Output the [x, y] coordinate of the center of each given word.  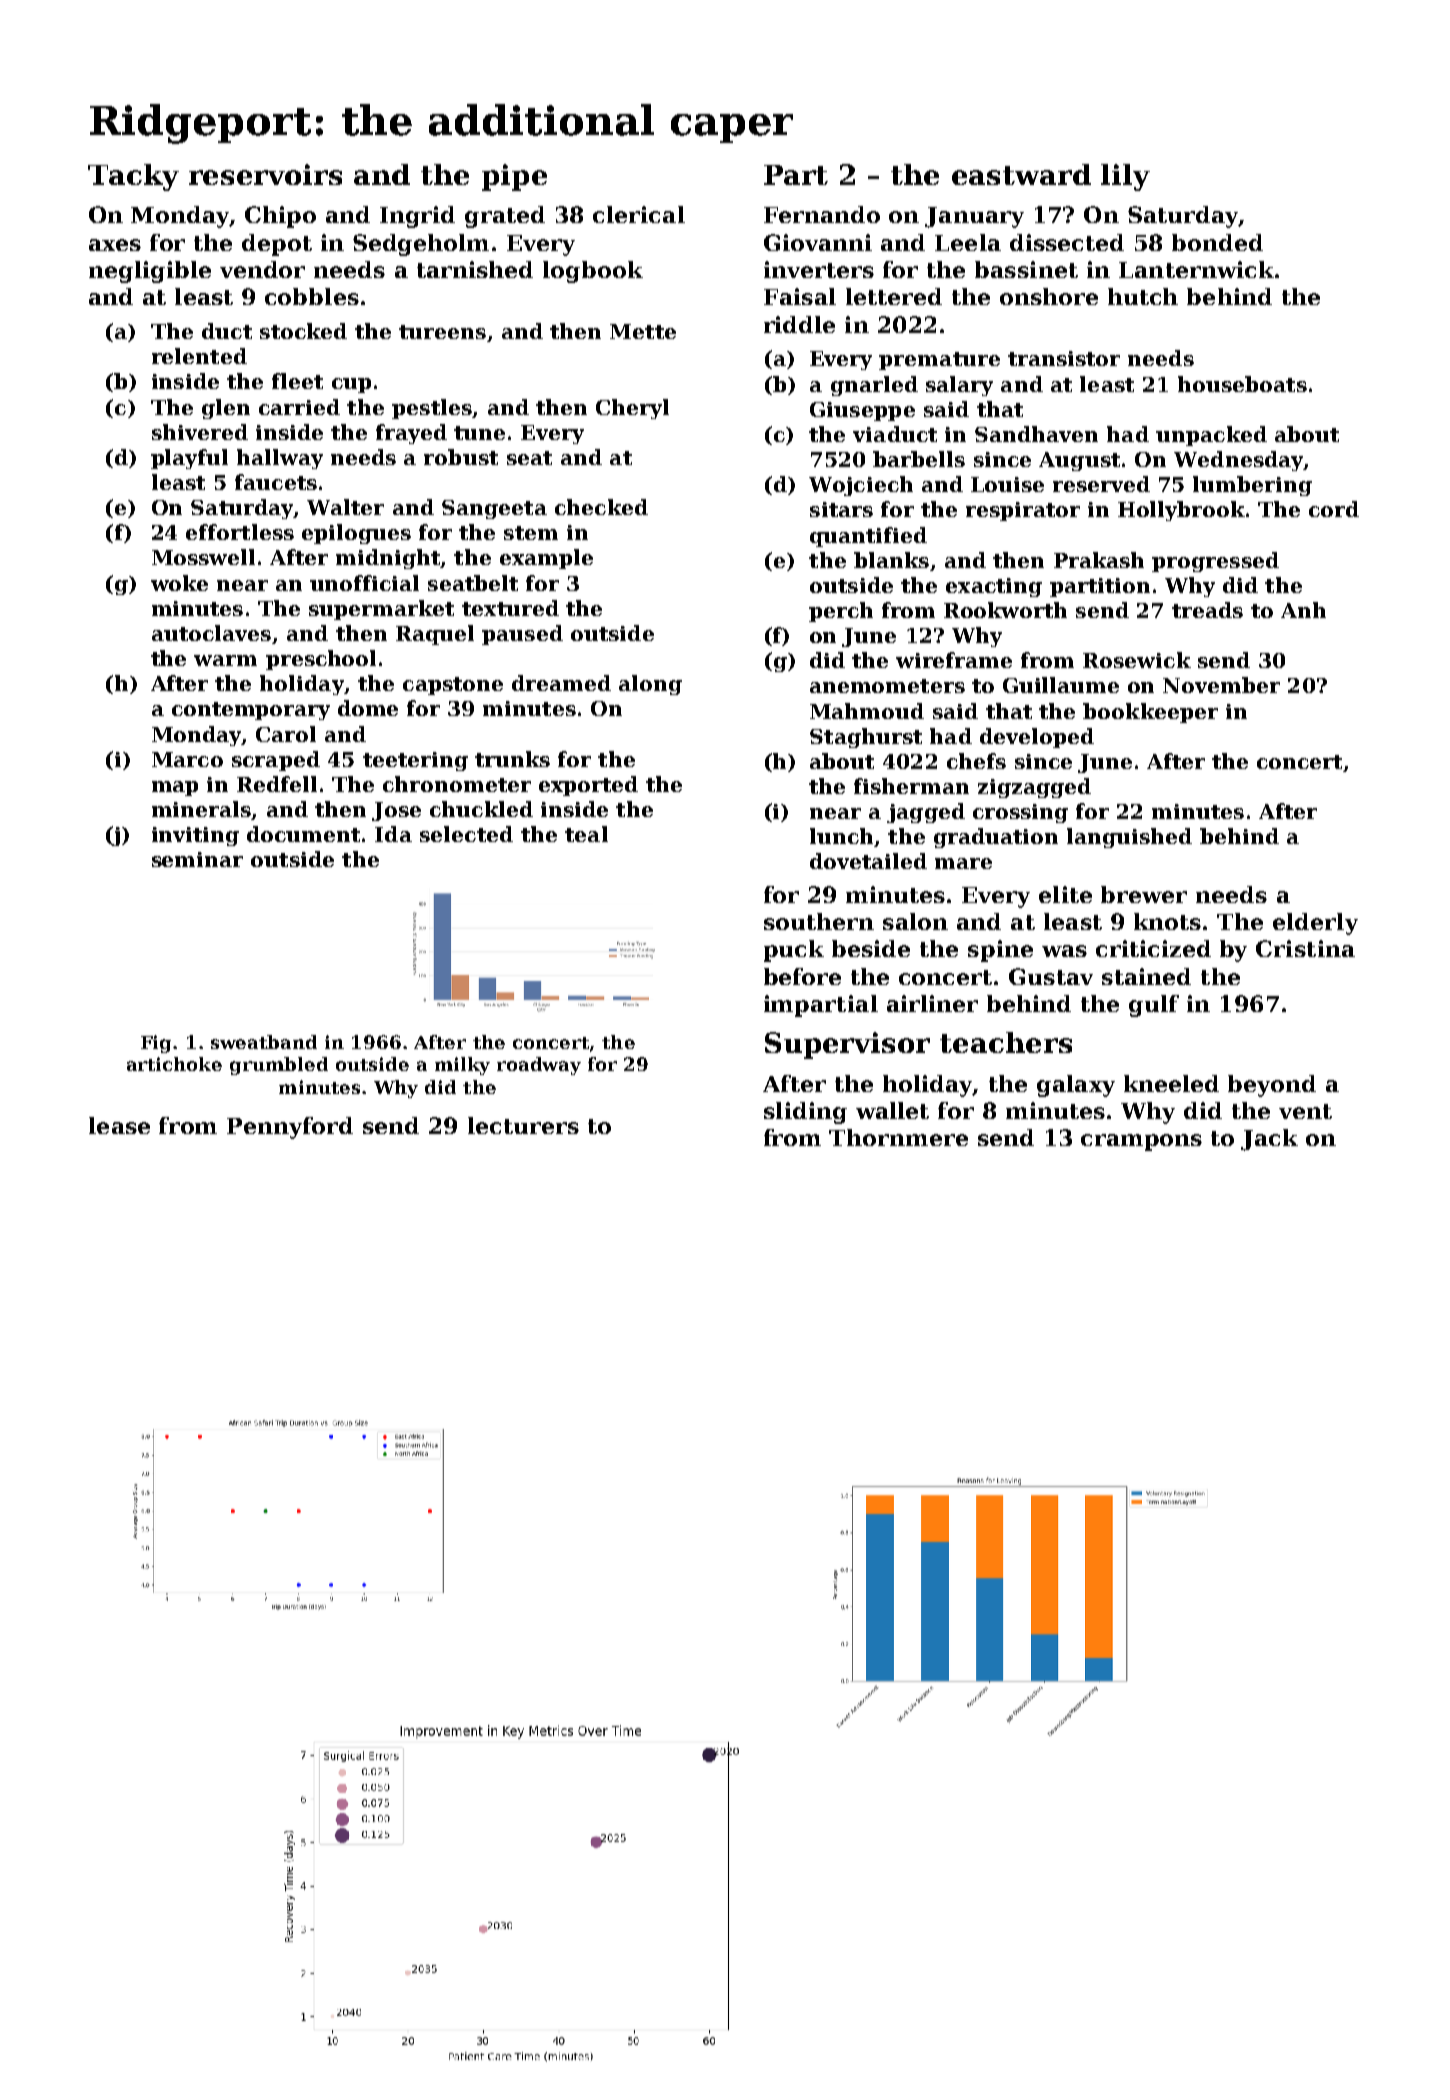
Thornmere [898, 1137]
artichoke [174, 1064]
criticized [1153, 948]
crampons [1141, 1142]
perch [841, 612]
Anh [1303, 610]
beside [871, 948]
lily [1125, 177]
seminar [197, 859]
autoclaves [211, 633]
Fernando [822, 214]
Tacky [133, 177]
